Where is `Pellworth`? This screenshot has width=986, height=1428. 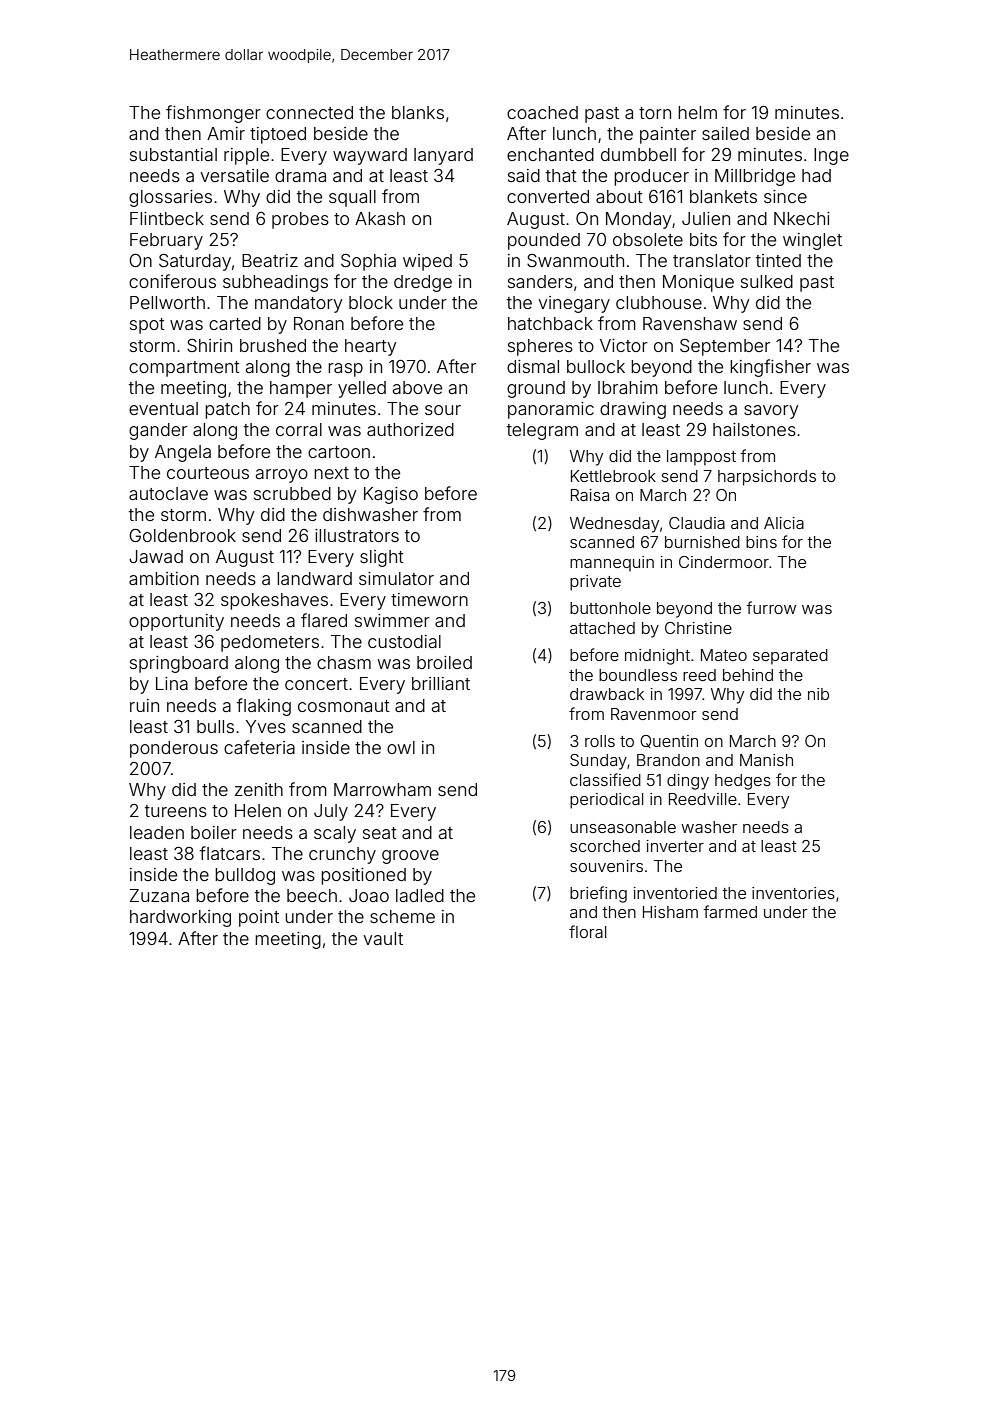 Pellworth is located at coordinates (167, 302).
